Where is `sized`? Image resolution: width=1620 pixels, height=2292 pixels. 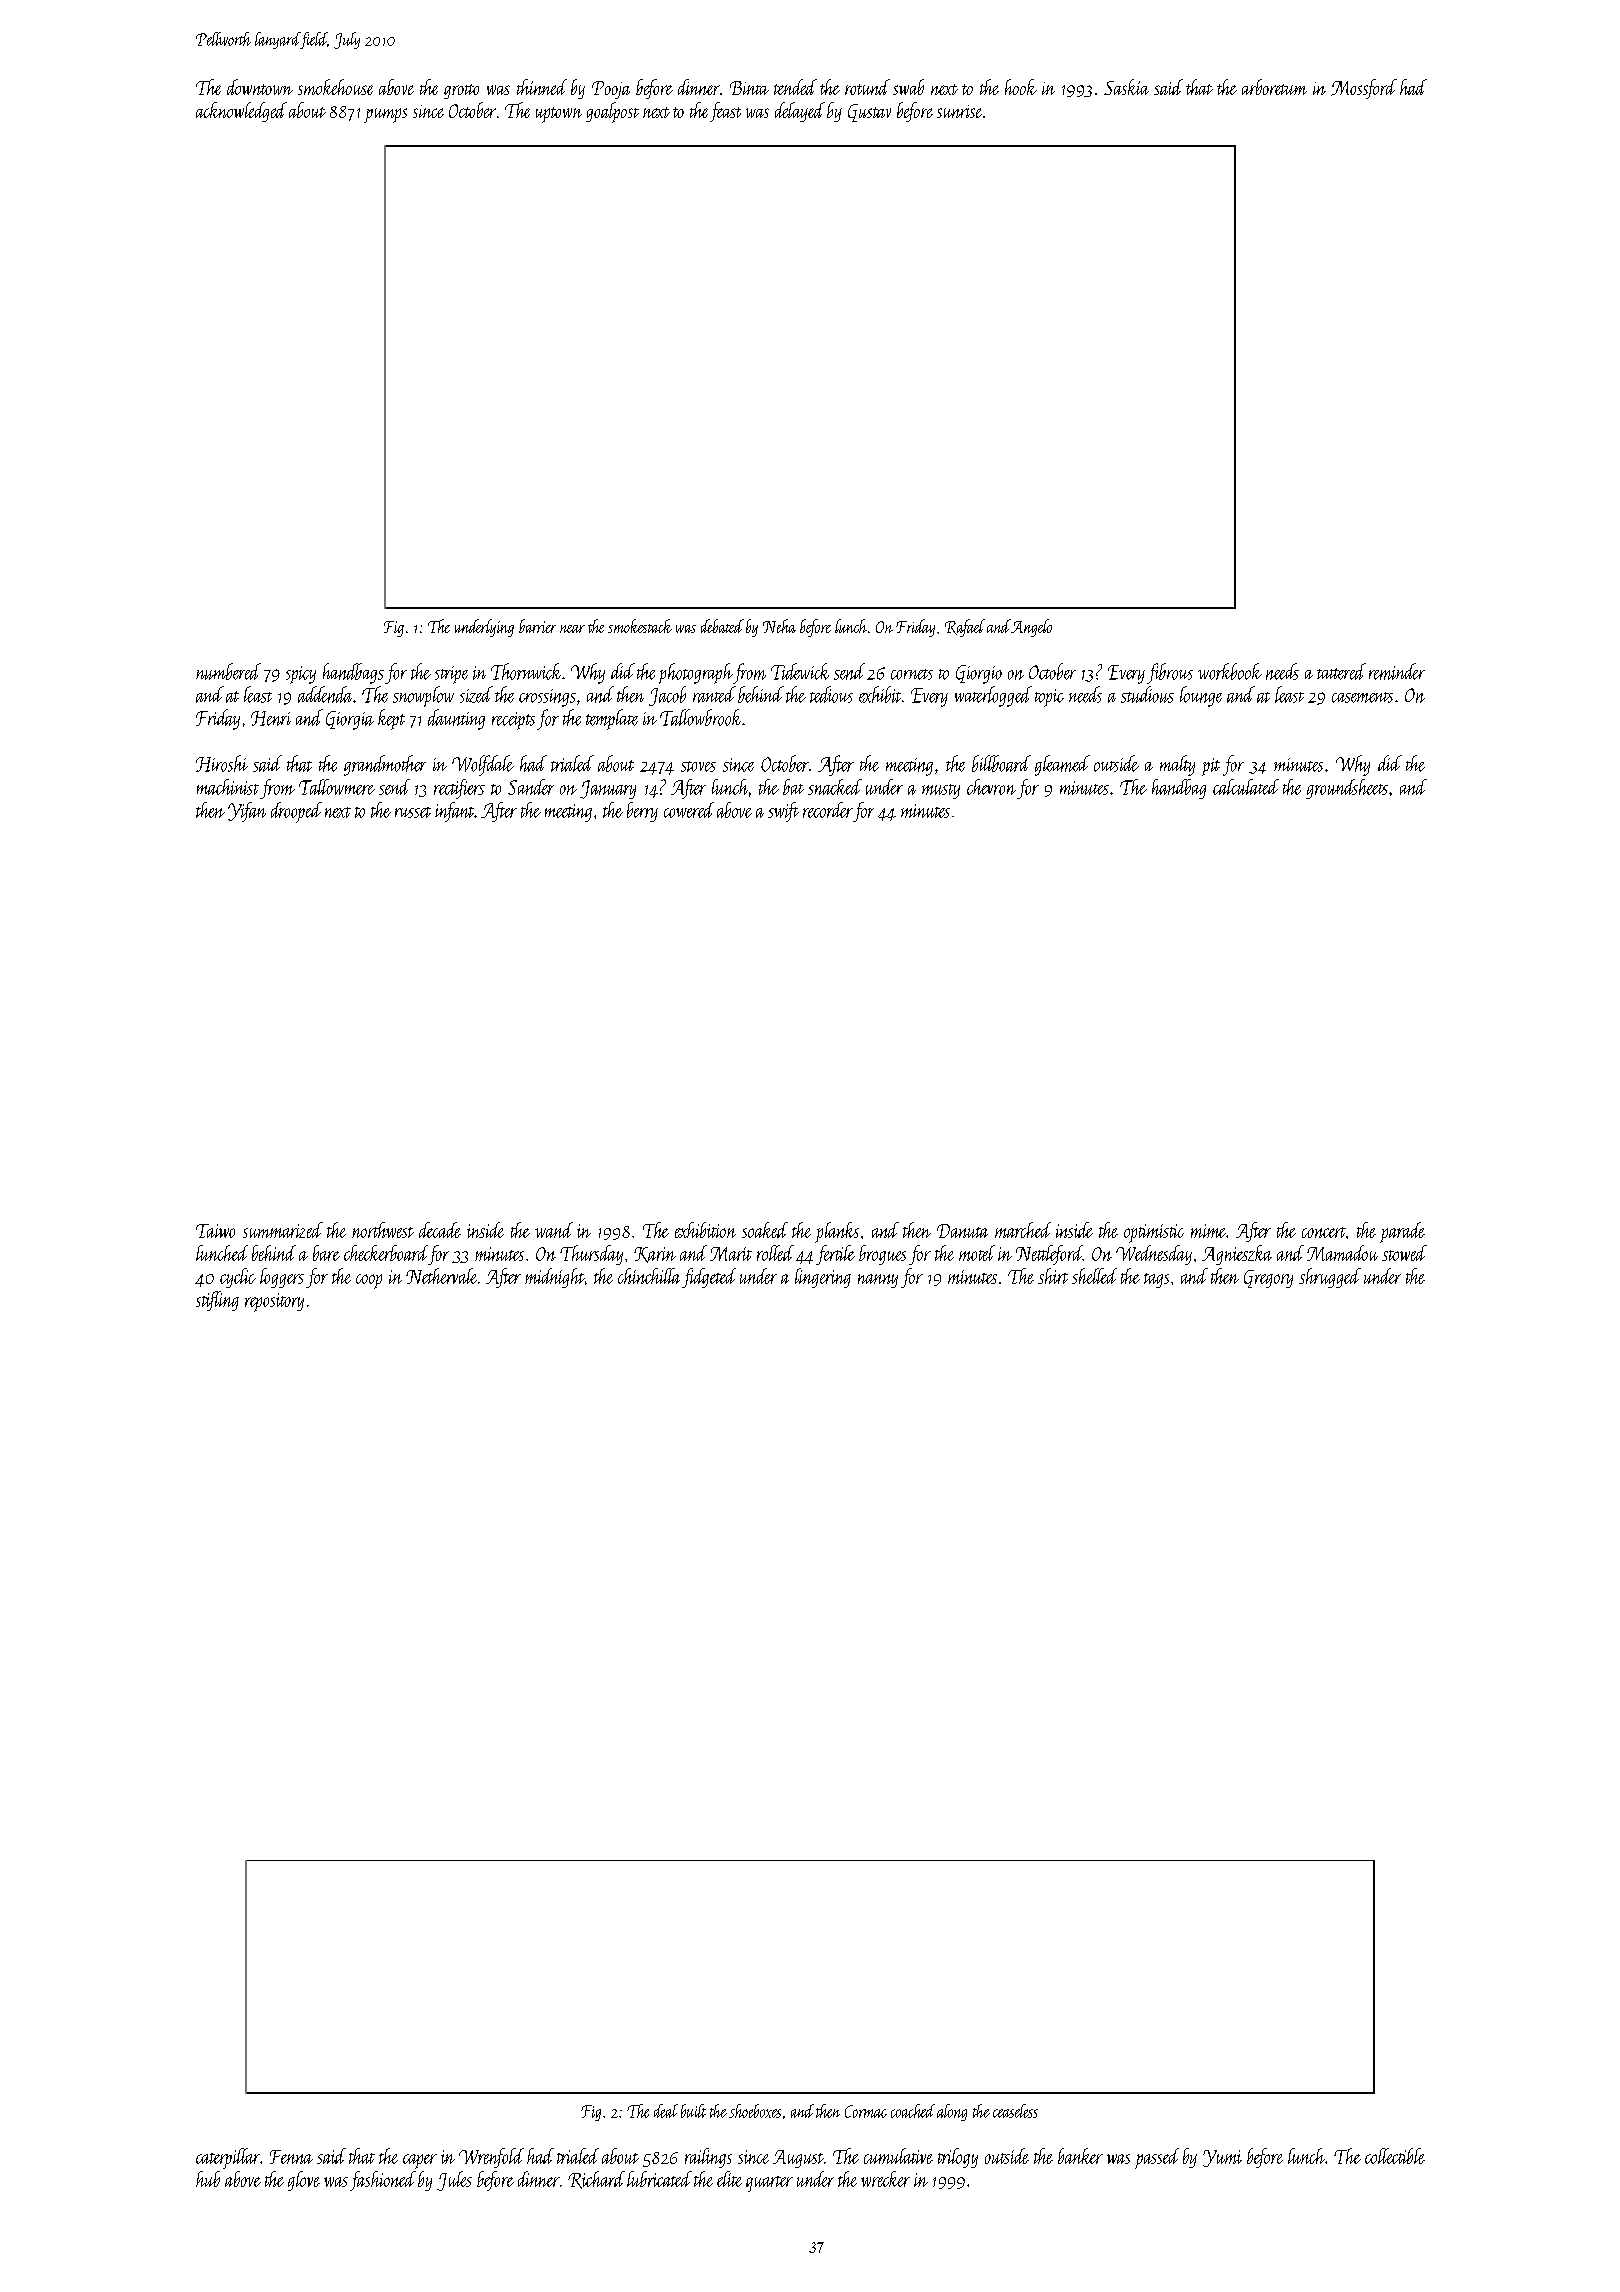
sized is located at coordinates (476, 694).
